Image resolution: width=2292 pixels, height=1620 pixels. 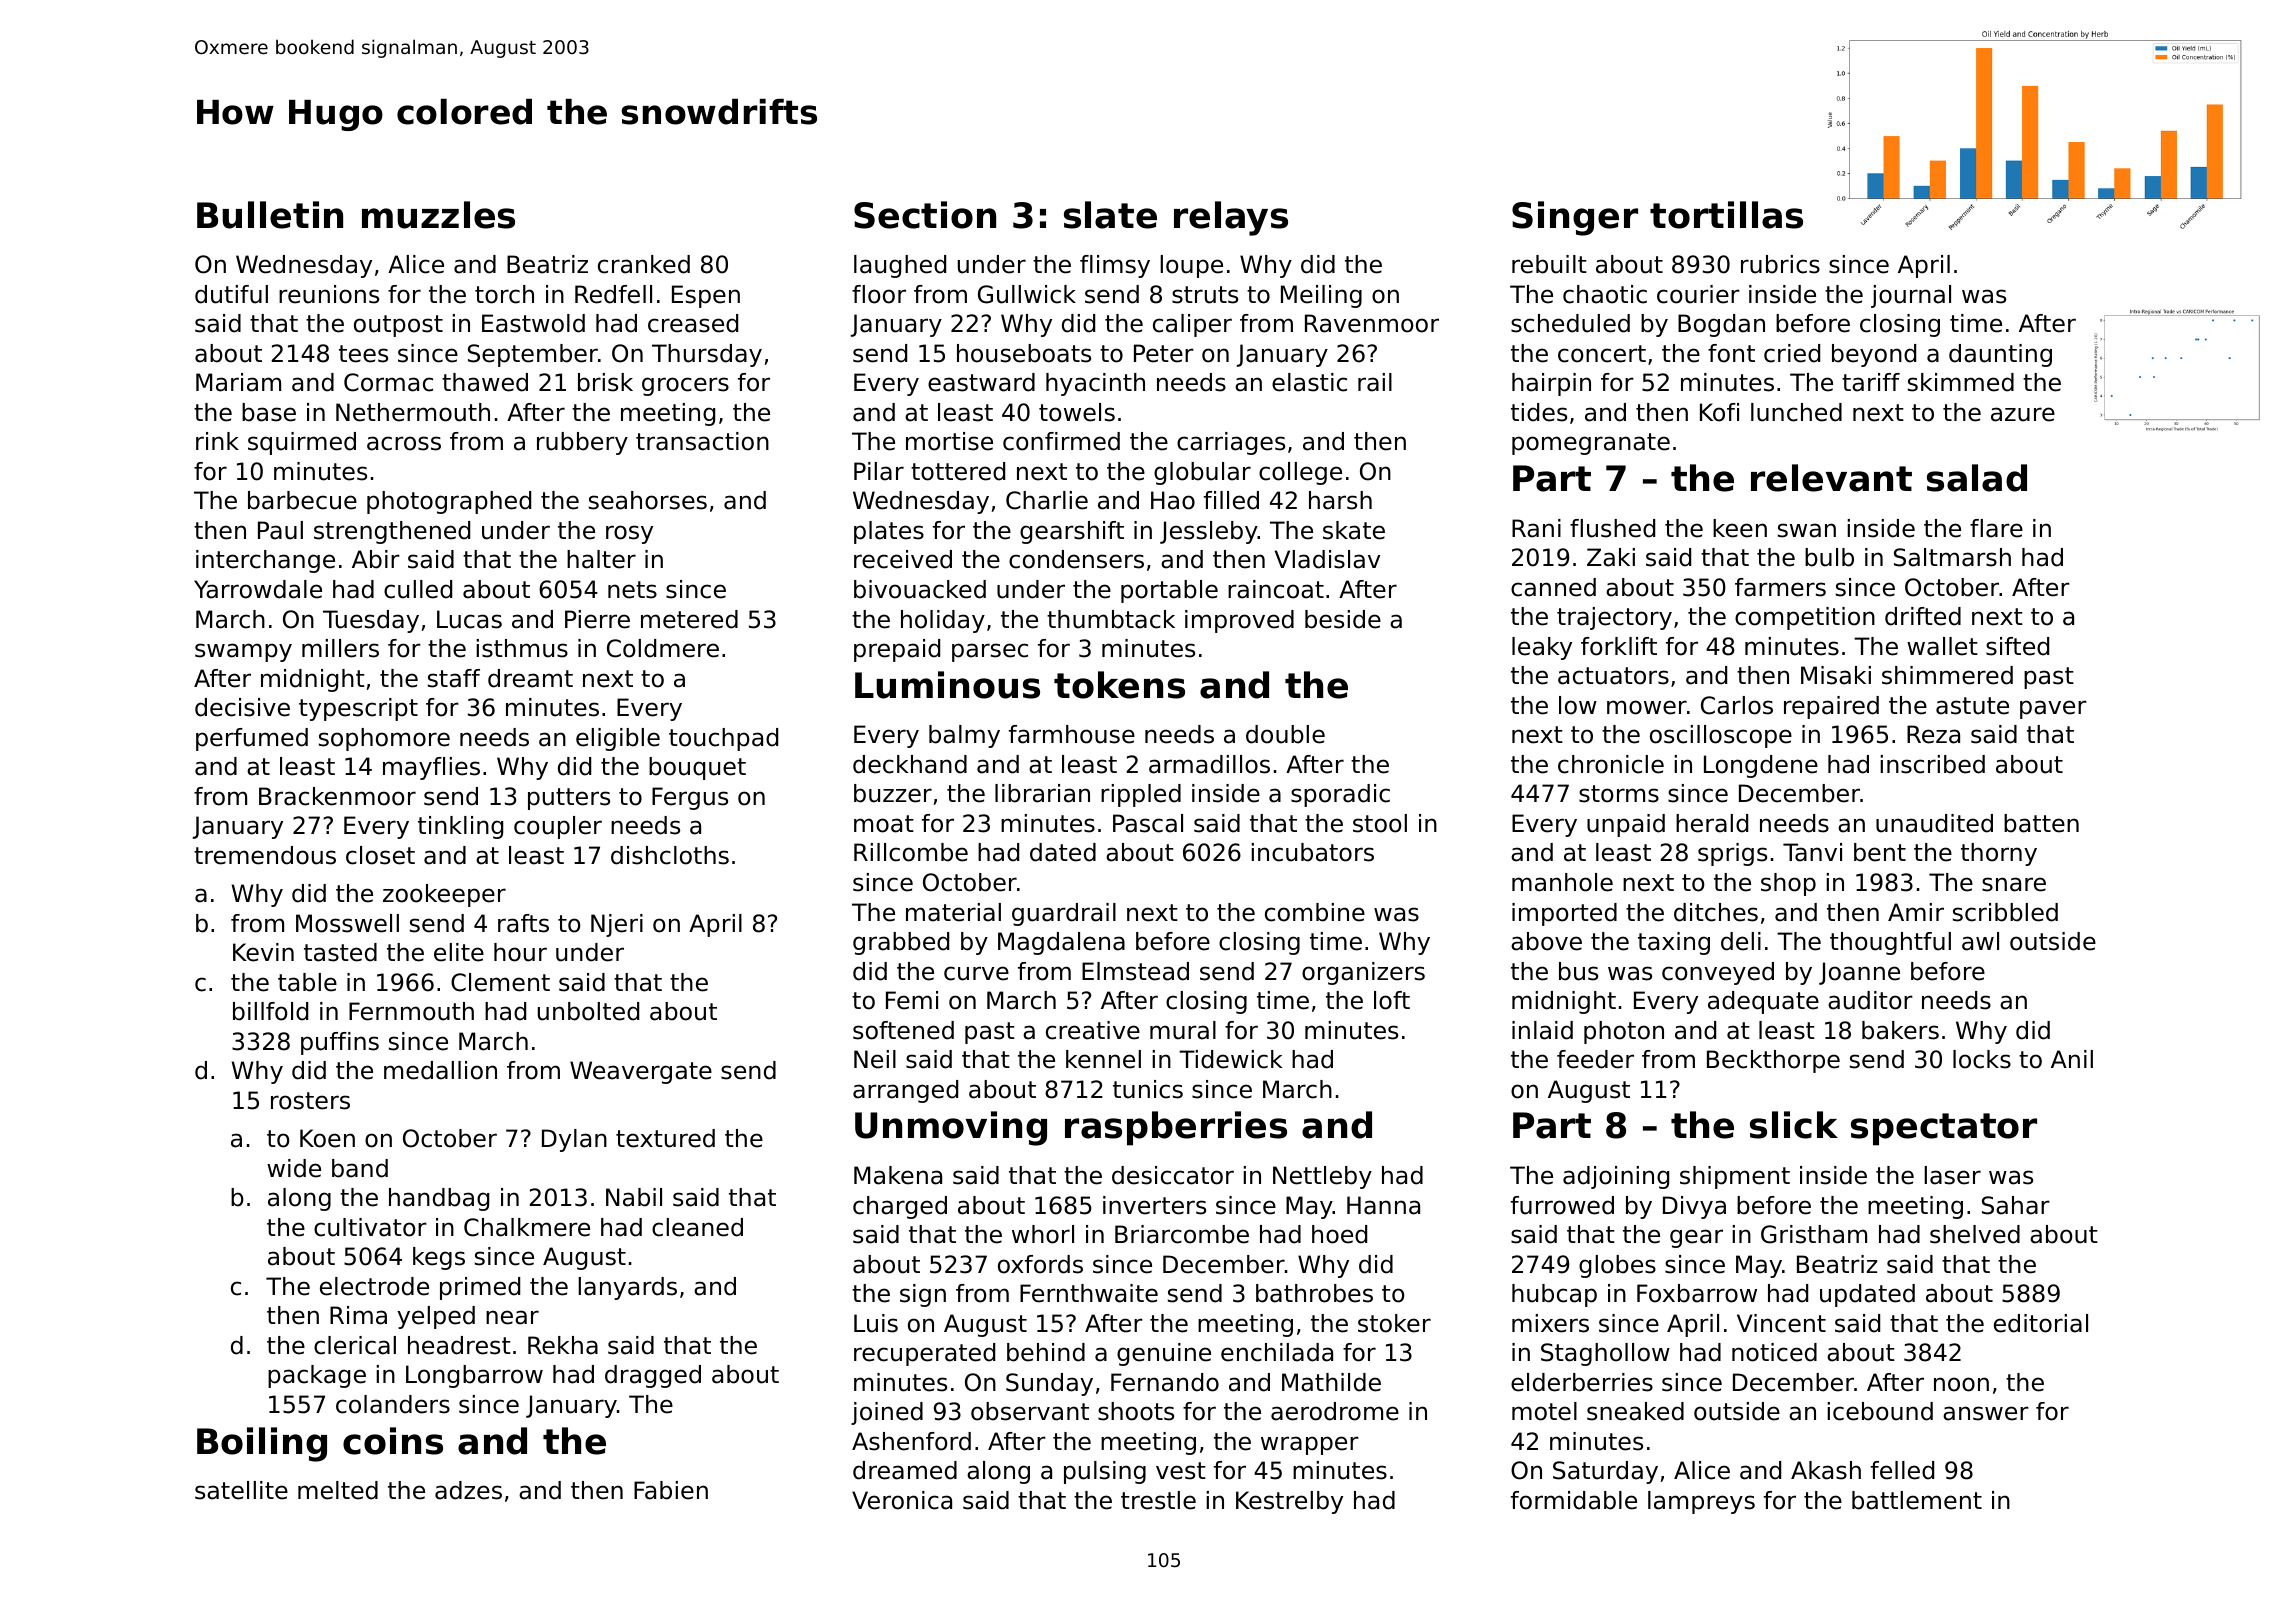 I want to click on outpost, so click(x=398, y=326).
